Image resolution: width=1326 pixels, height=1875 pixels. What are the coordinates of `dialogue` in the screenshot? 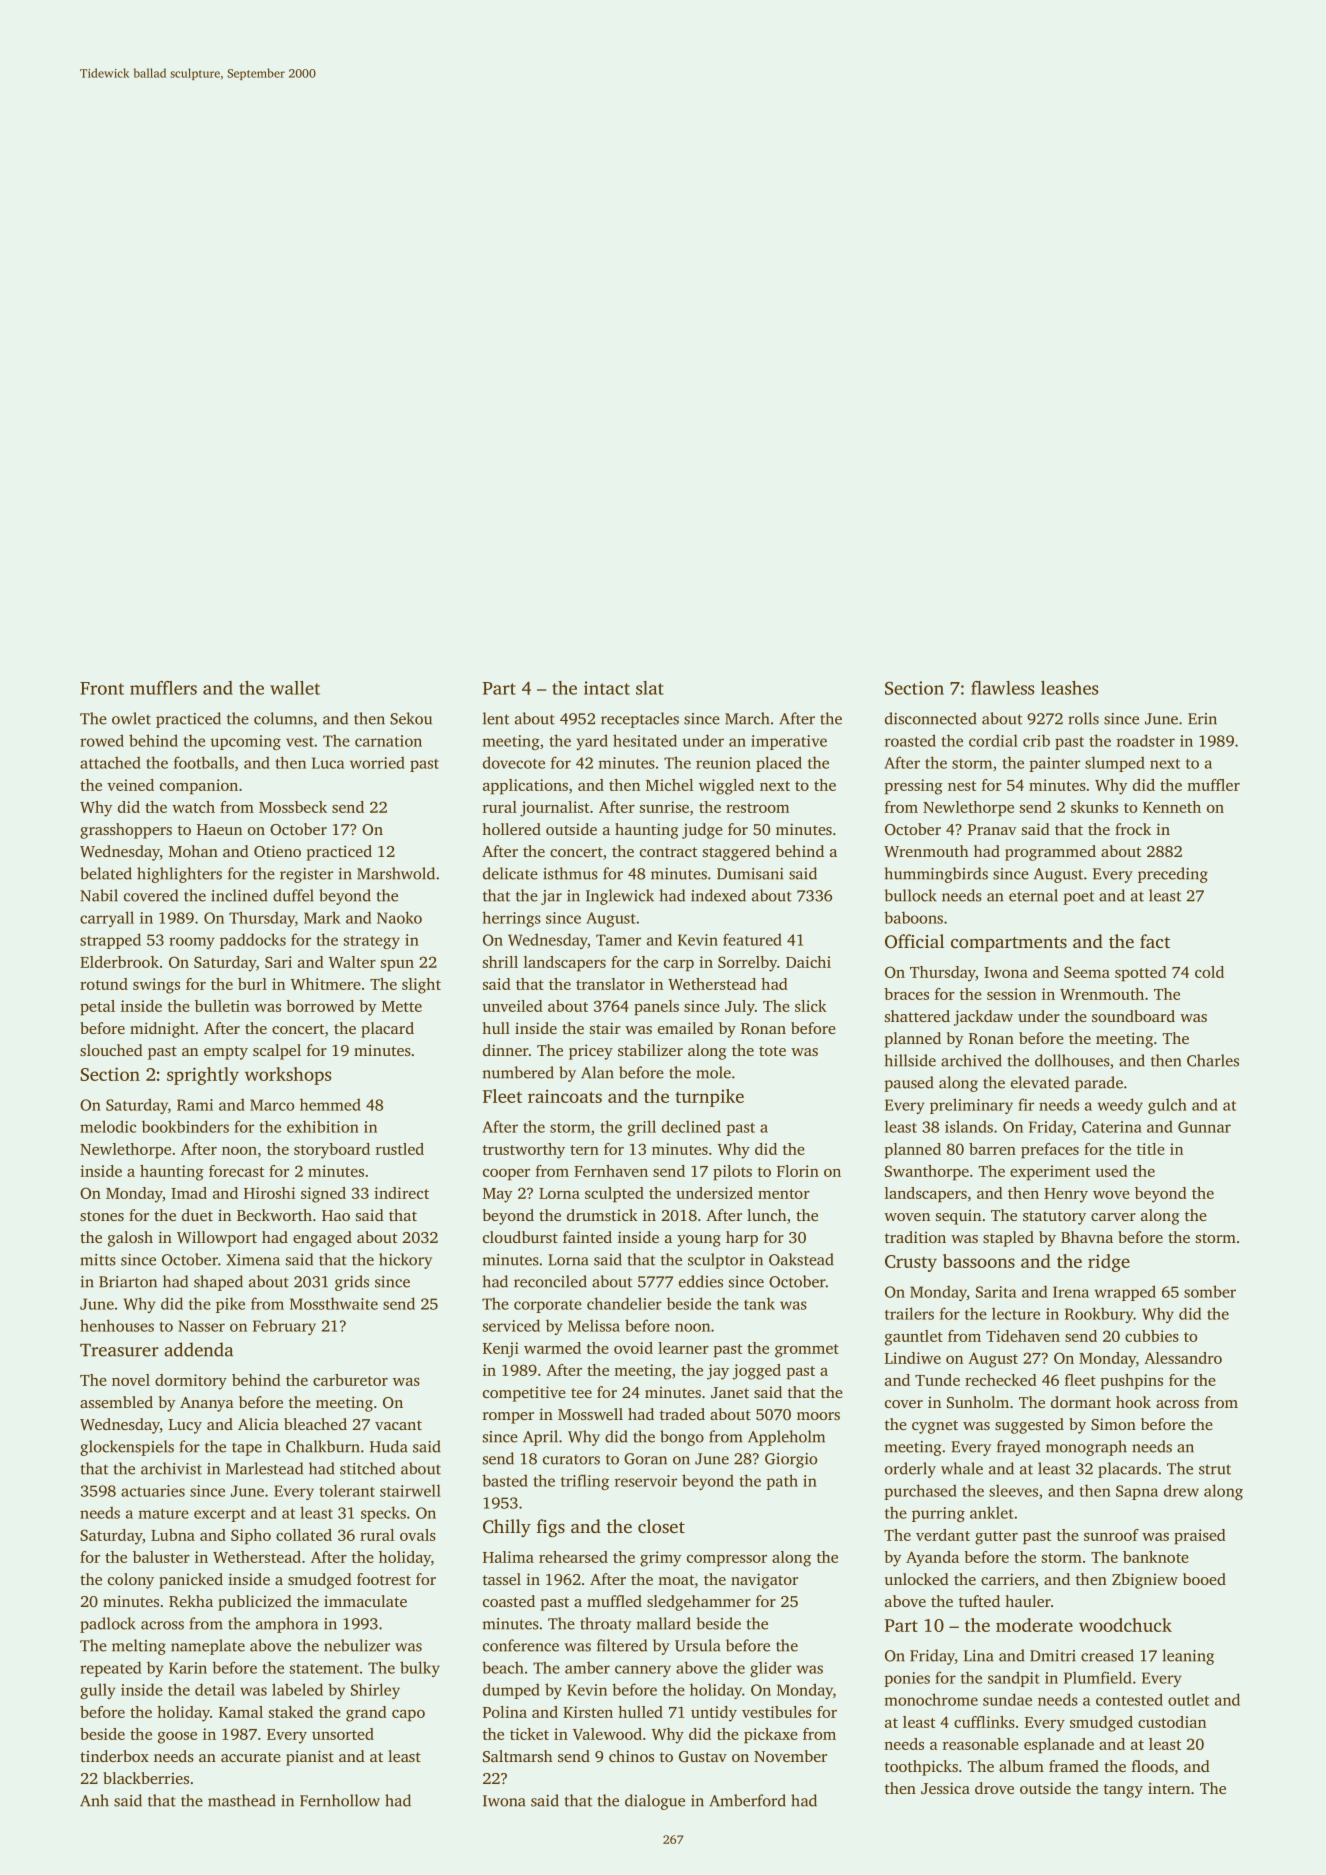 It's located at (655, 1802).
